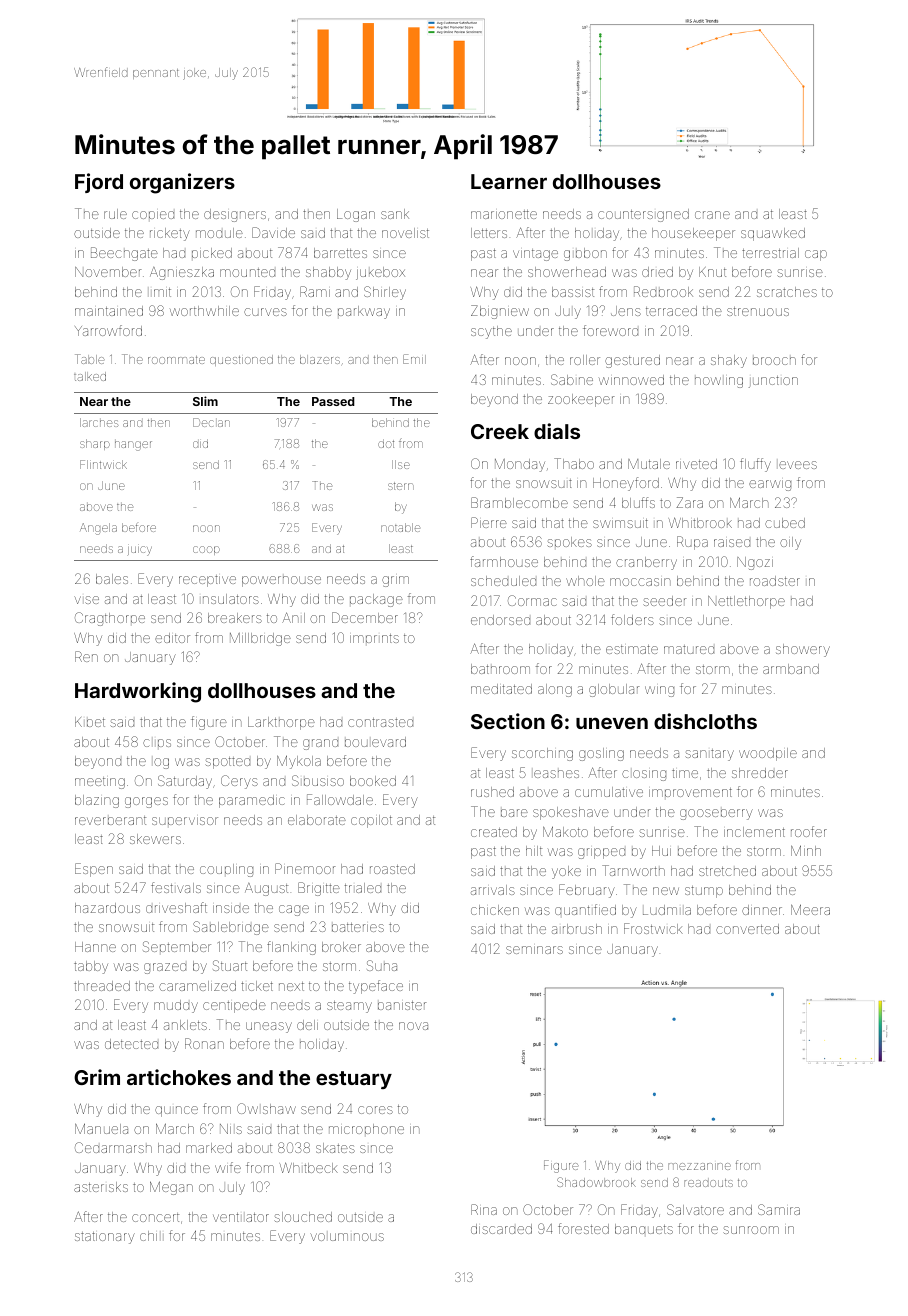  I want to click on crane, so click(712, 215).
